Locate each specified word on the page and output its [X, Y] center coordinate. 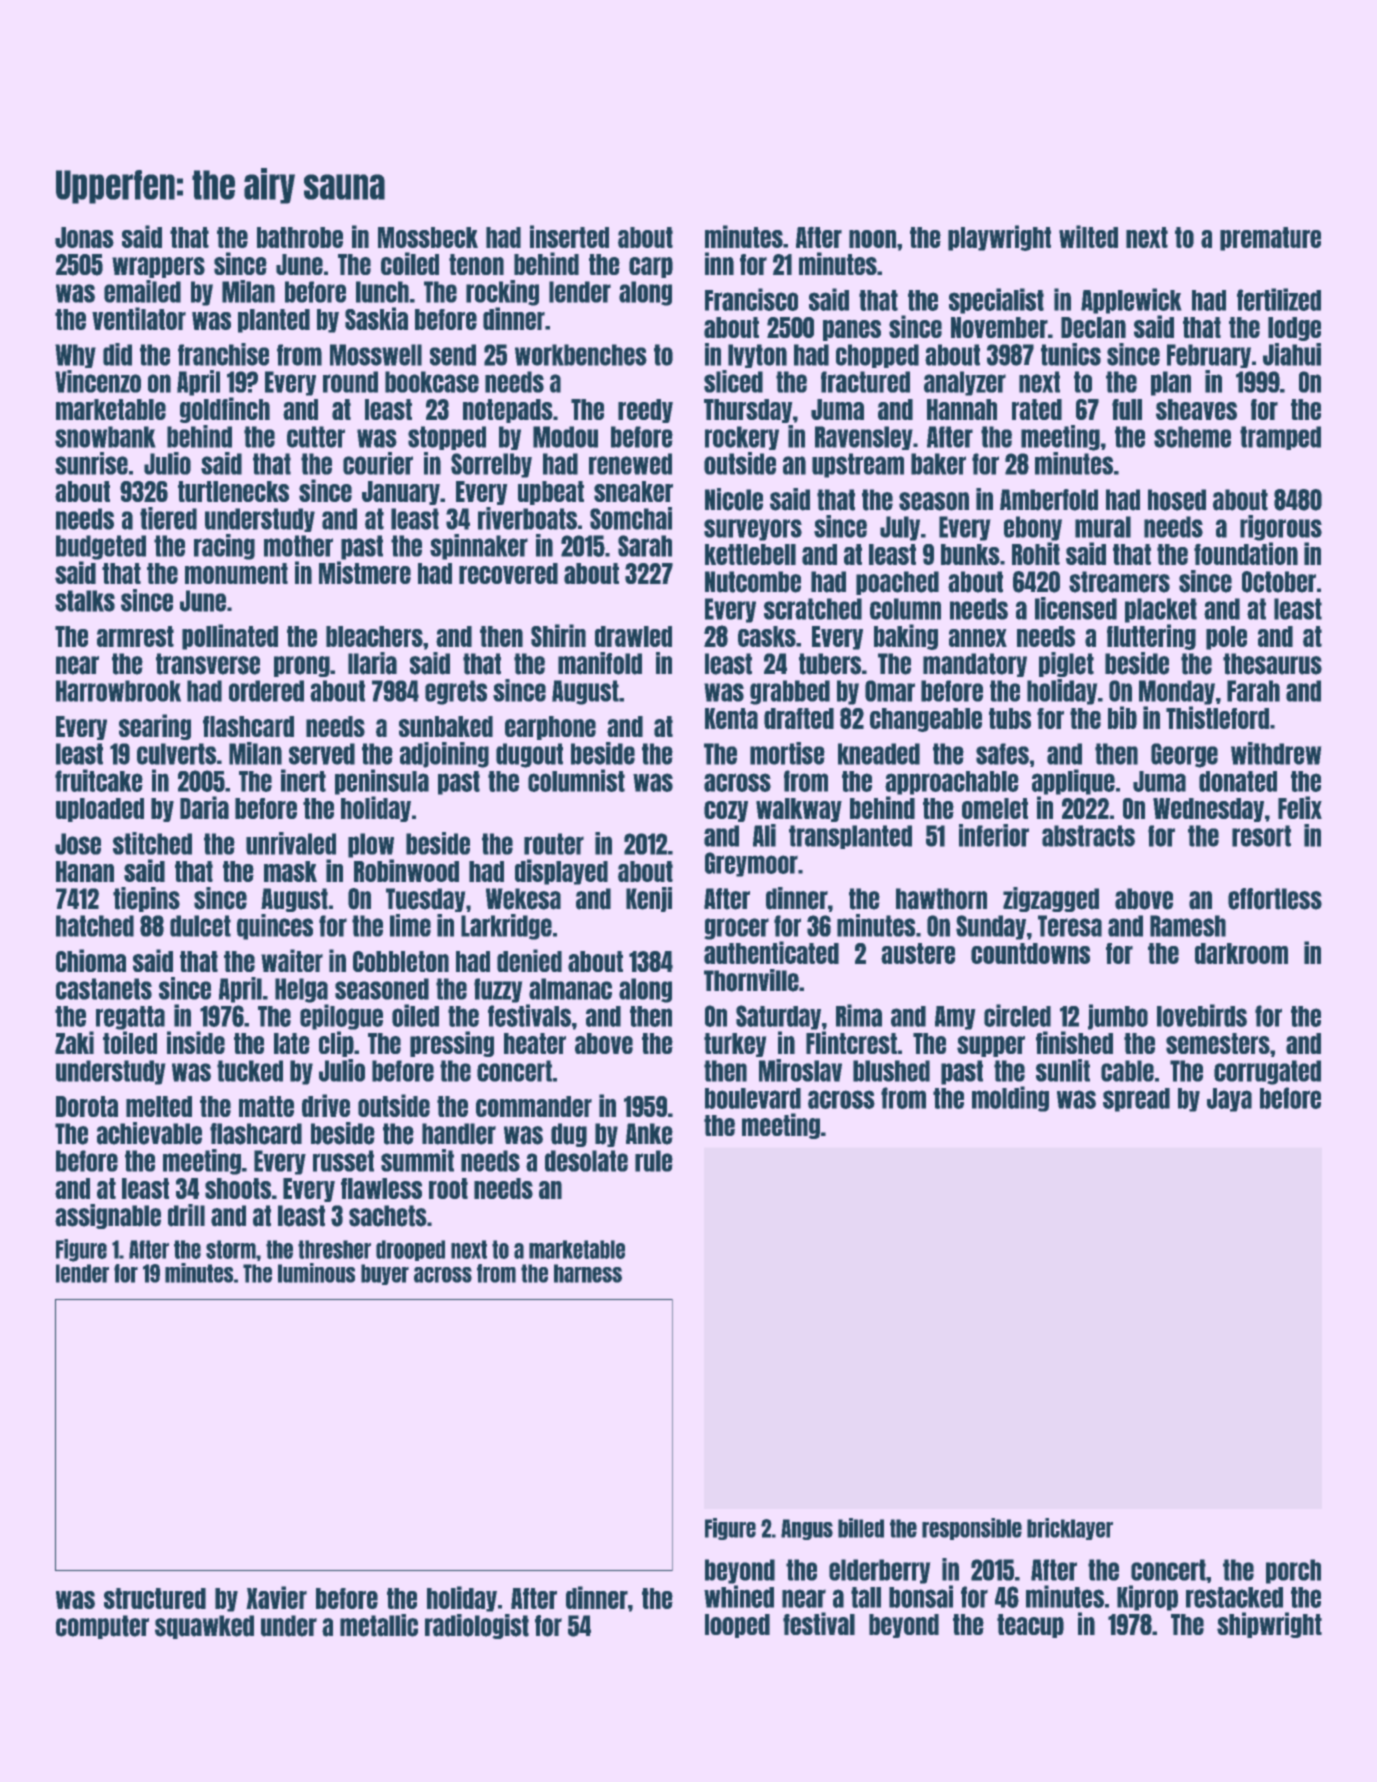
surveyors [753, 530]
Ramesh [1188, 926]
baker [938, 464]
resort [1261, 836]
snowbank [105, 437]
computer [102, 1627]
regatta [130, 1018]
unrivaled [291, 843]
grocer [736, 929]
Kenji [649, 899]
